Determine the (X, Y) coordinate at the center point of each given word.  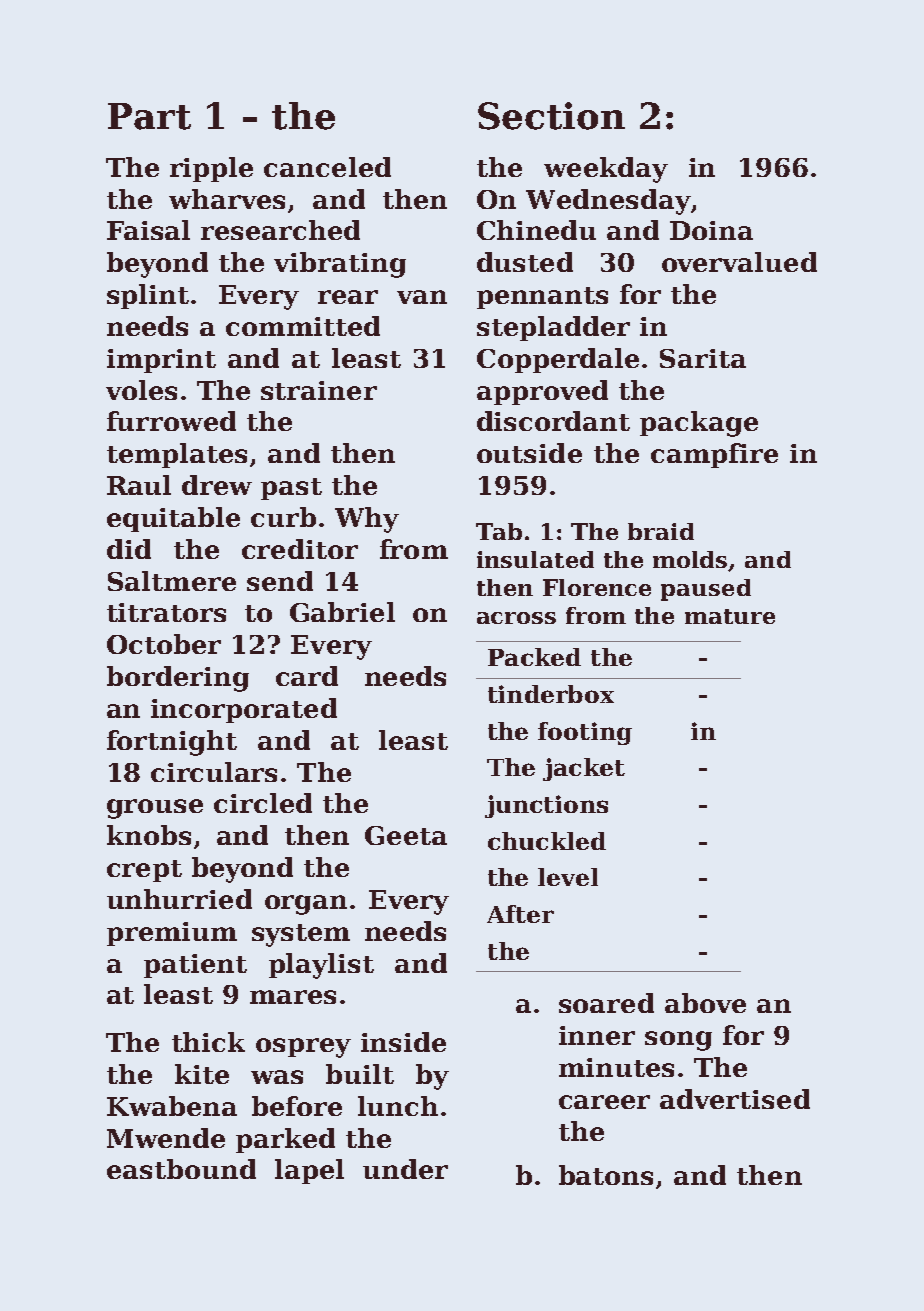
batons (606, 1175)
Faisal (148, 230)
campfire (714, 455)
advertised (735, 1099)
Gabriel (342, 612)
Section (551, 116)
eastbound (181, 1169)
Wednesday (608, 202)
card (307, 676)
